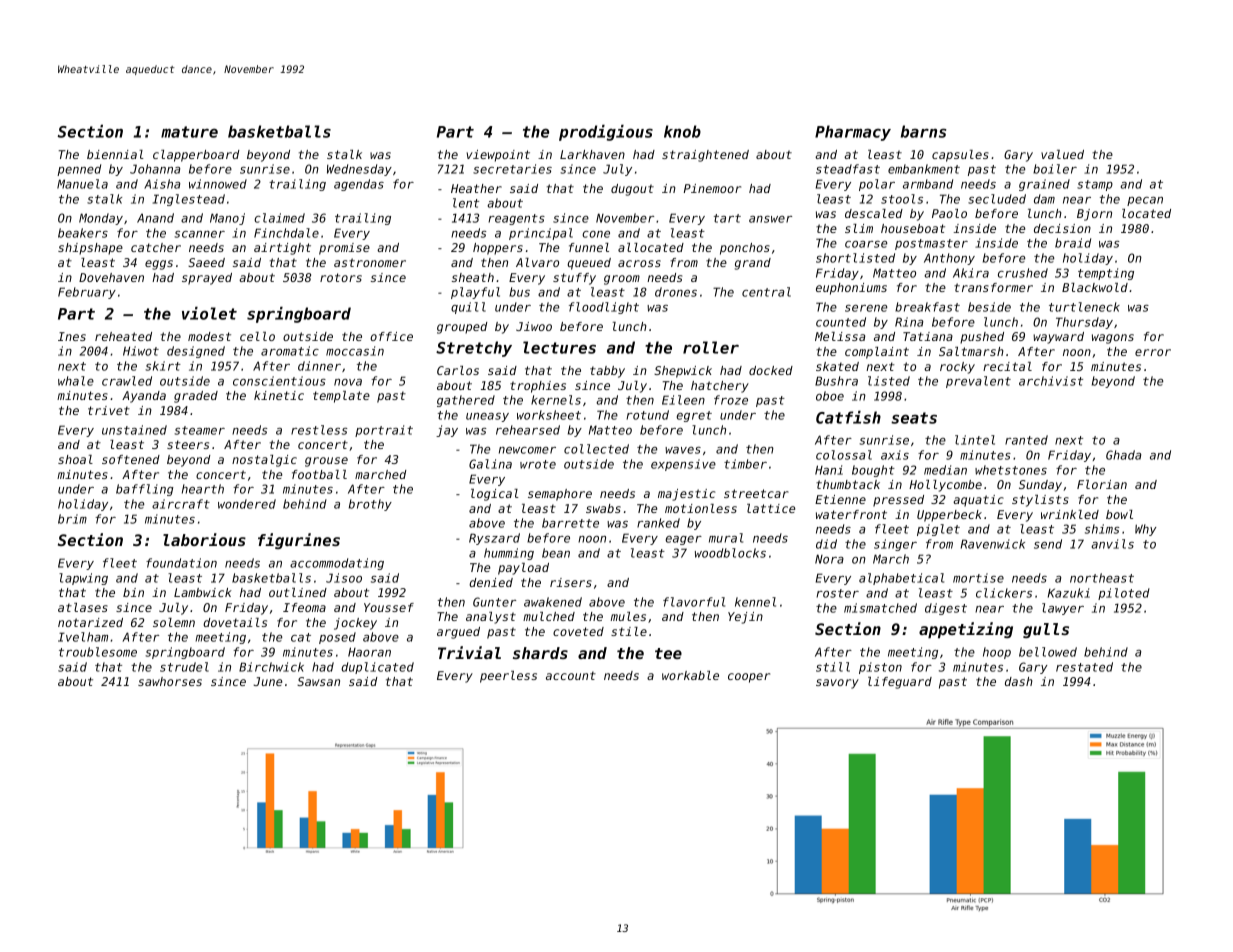  What do you see at coordinates (1062, 154) in the document?
I see `valued` at bounding box center [1062, 154].
